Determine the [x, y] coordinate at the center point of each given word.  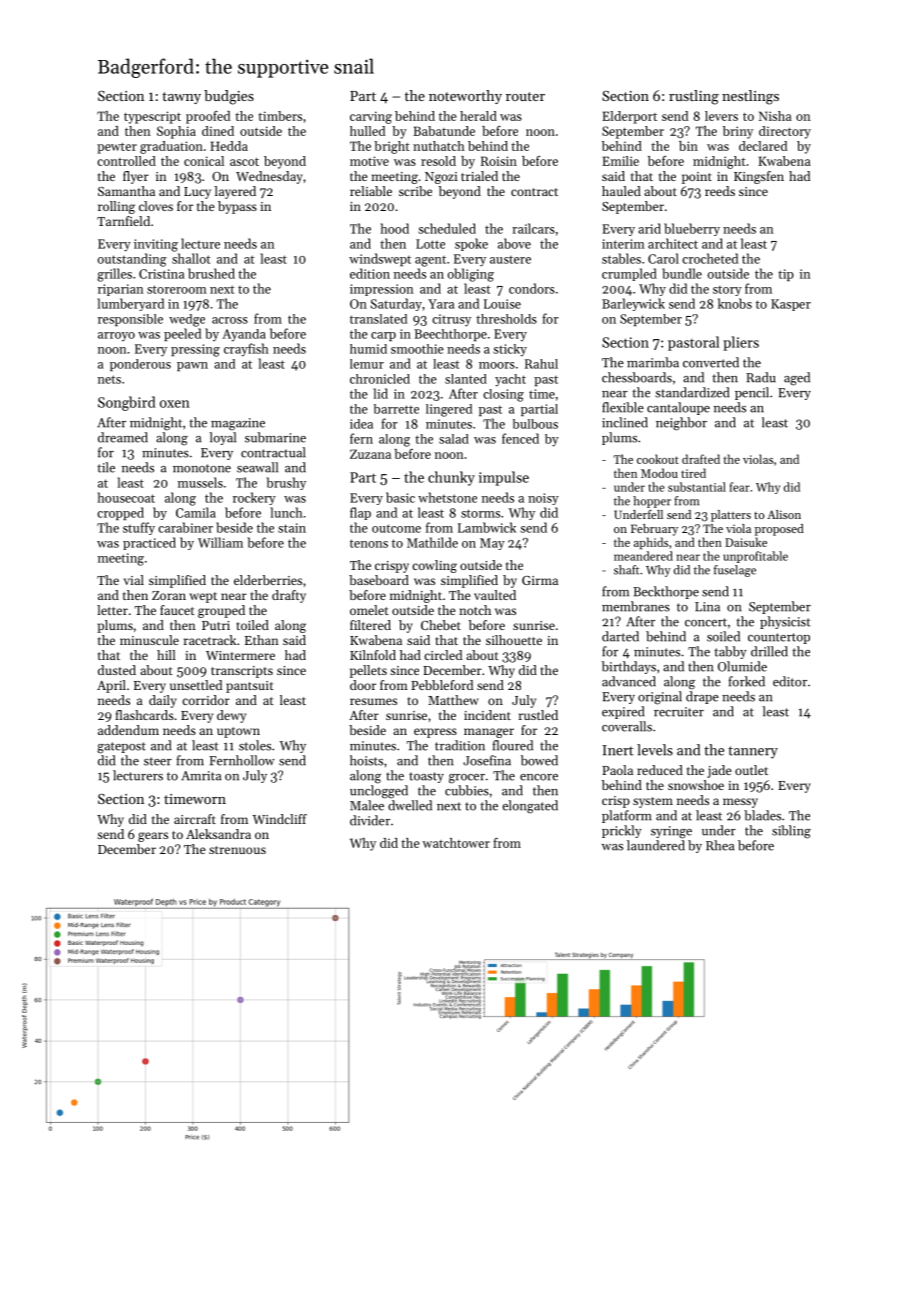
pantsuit [250, 687]
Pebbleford [442, 685]
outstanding [132, 260]
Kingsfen [759, 177]
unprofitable [755, 557]
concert [706, 622]
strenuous [237, 850]
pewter [117, 148]
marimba [653, 362]
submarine [275, 437]
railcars [533, 228]
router [525, 96]
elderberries [268, 580]
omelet [369, 610]
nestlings [750, 97]
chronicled [380, 379]
